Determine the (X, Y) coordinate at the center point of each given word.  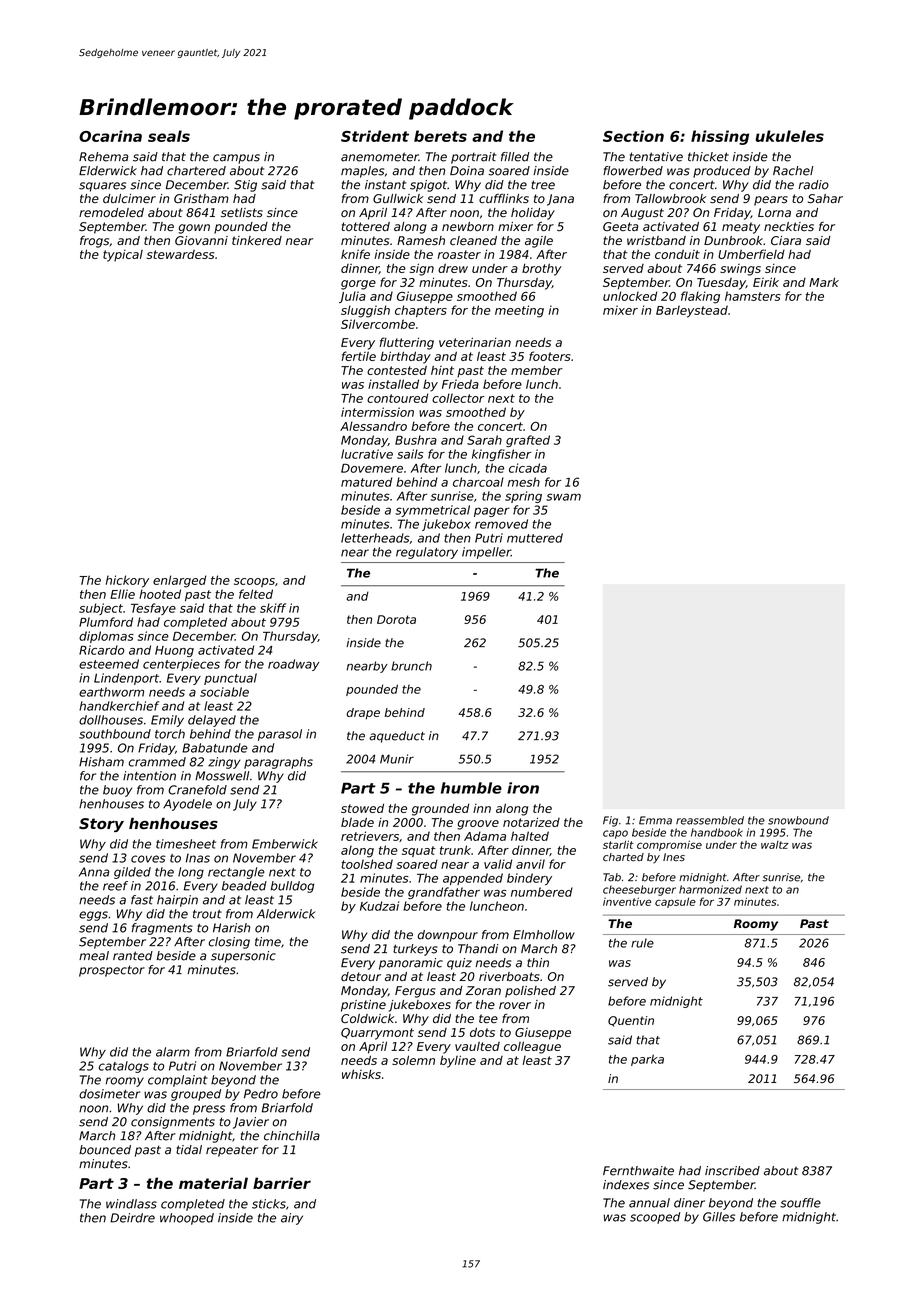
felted (256, 594)
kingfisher (501, 455)
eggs (93, 916)
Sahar (825, 198)
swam (563, 497)
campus (236, 159)
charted (623, 857)
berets (440, 136)
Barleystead (692, 311)
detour (361, 976)
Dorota (396, 619)
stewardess (180, 254)
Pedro (261, 1094)
